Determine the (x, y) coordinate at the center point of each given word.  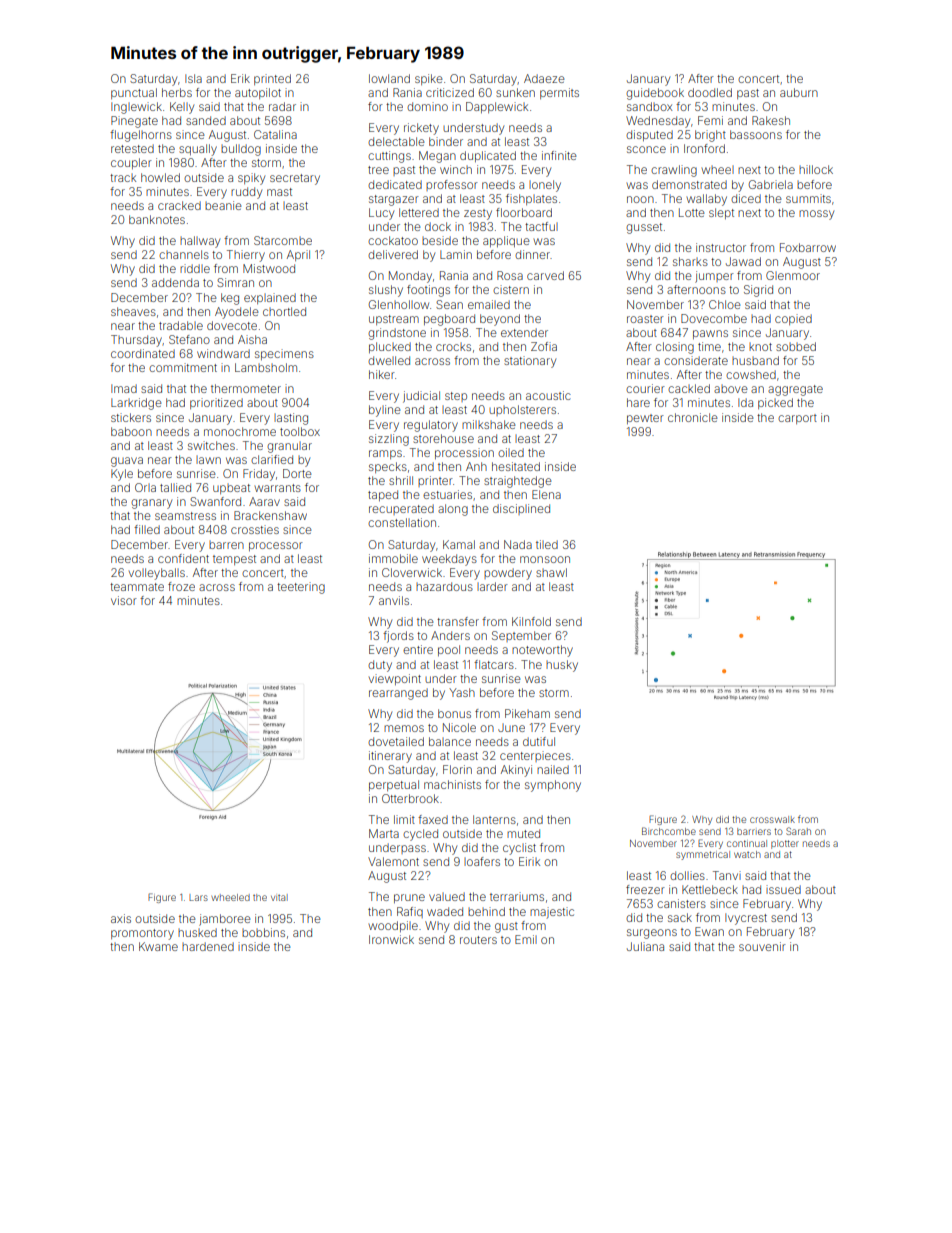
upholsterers (522, 410)
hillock (816, 169)
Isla (193, 78)
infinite (559, 155)
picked (775, 403)
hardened (208, 946)
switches (211, 445)
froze (181, 586)
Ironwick (391, 939)
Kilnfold (531, 621)
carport (797, 419)
